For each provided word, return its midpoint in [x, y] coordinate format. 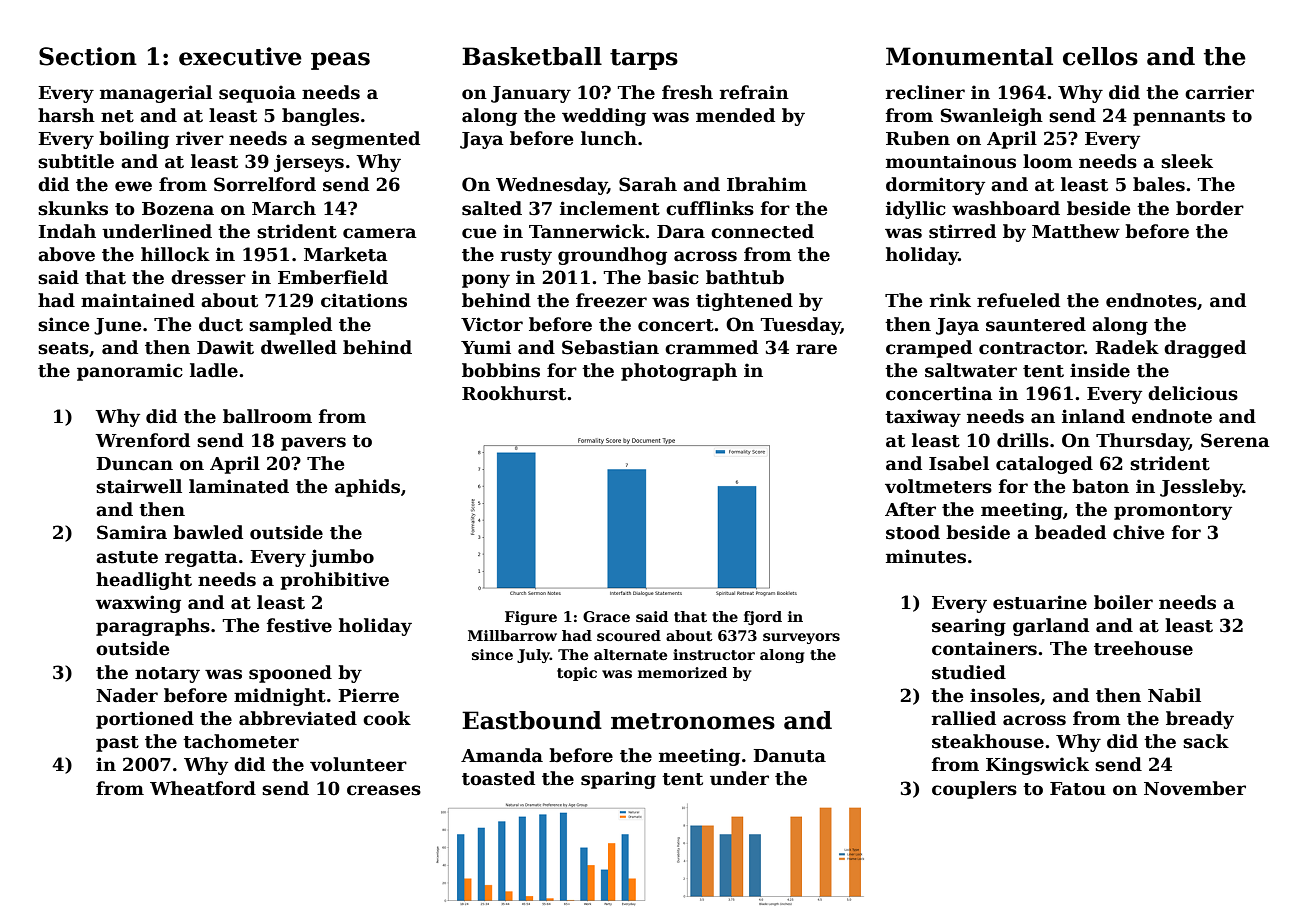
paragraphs [153, 627]
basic [673, 277]
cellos [1100, 56]
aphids [367, 488]
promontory [1173, 512]
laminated [239, 486]
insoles [1005, 695]
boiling [134, 140]
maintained [138, 300]
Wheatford [203, 788]
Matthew [1076, 231]
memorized [682, 672]
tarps [644, 59]
